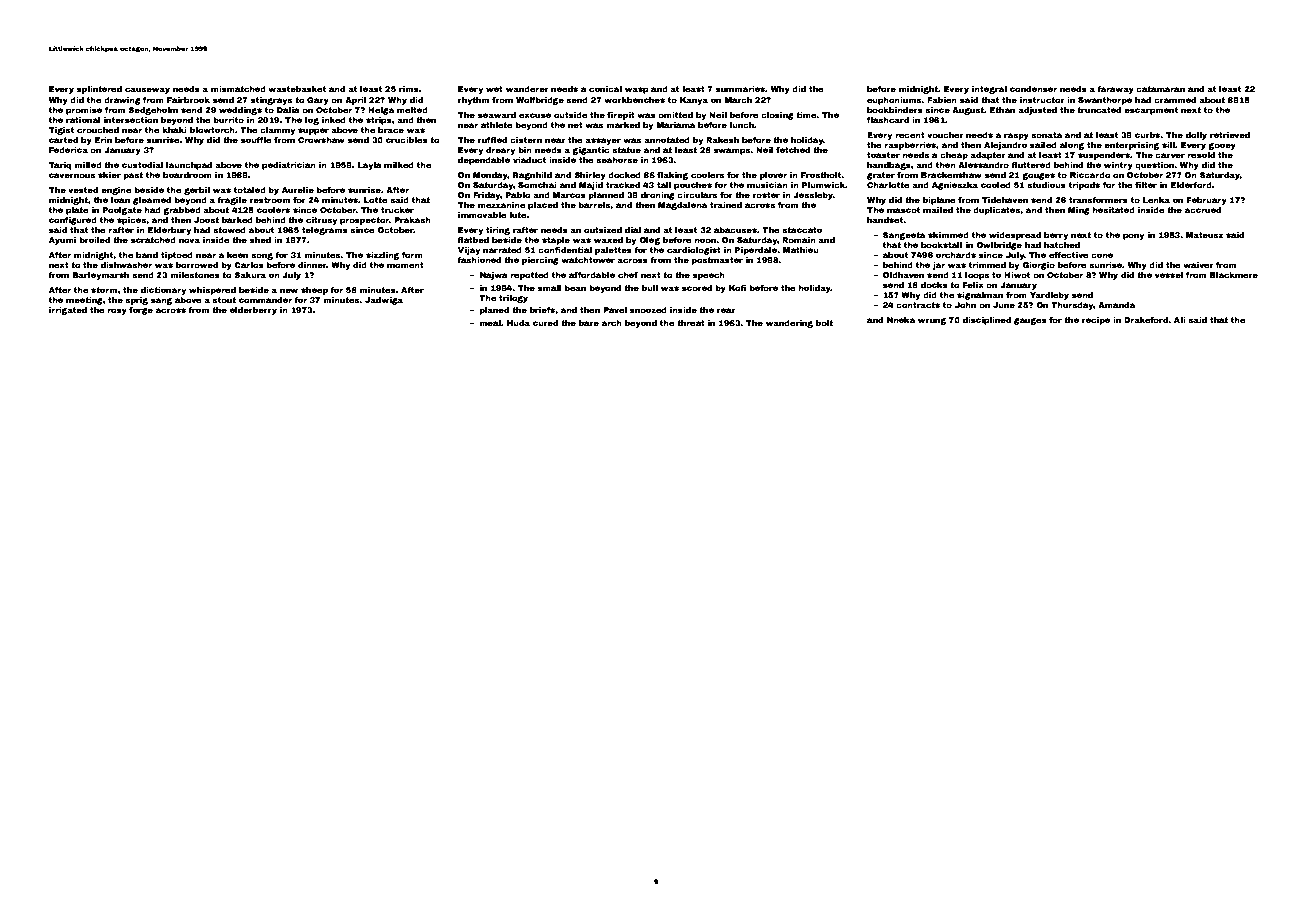  Describe the element at coordinates (381, 111) in the screenshot. I see `Helga` at that location.
